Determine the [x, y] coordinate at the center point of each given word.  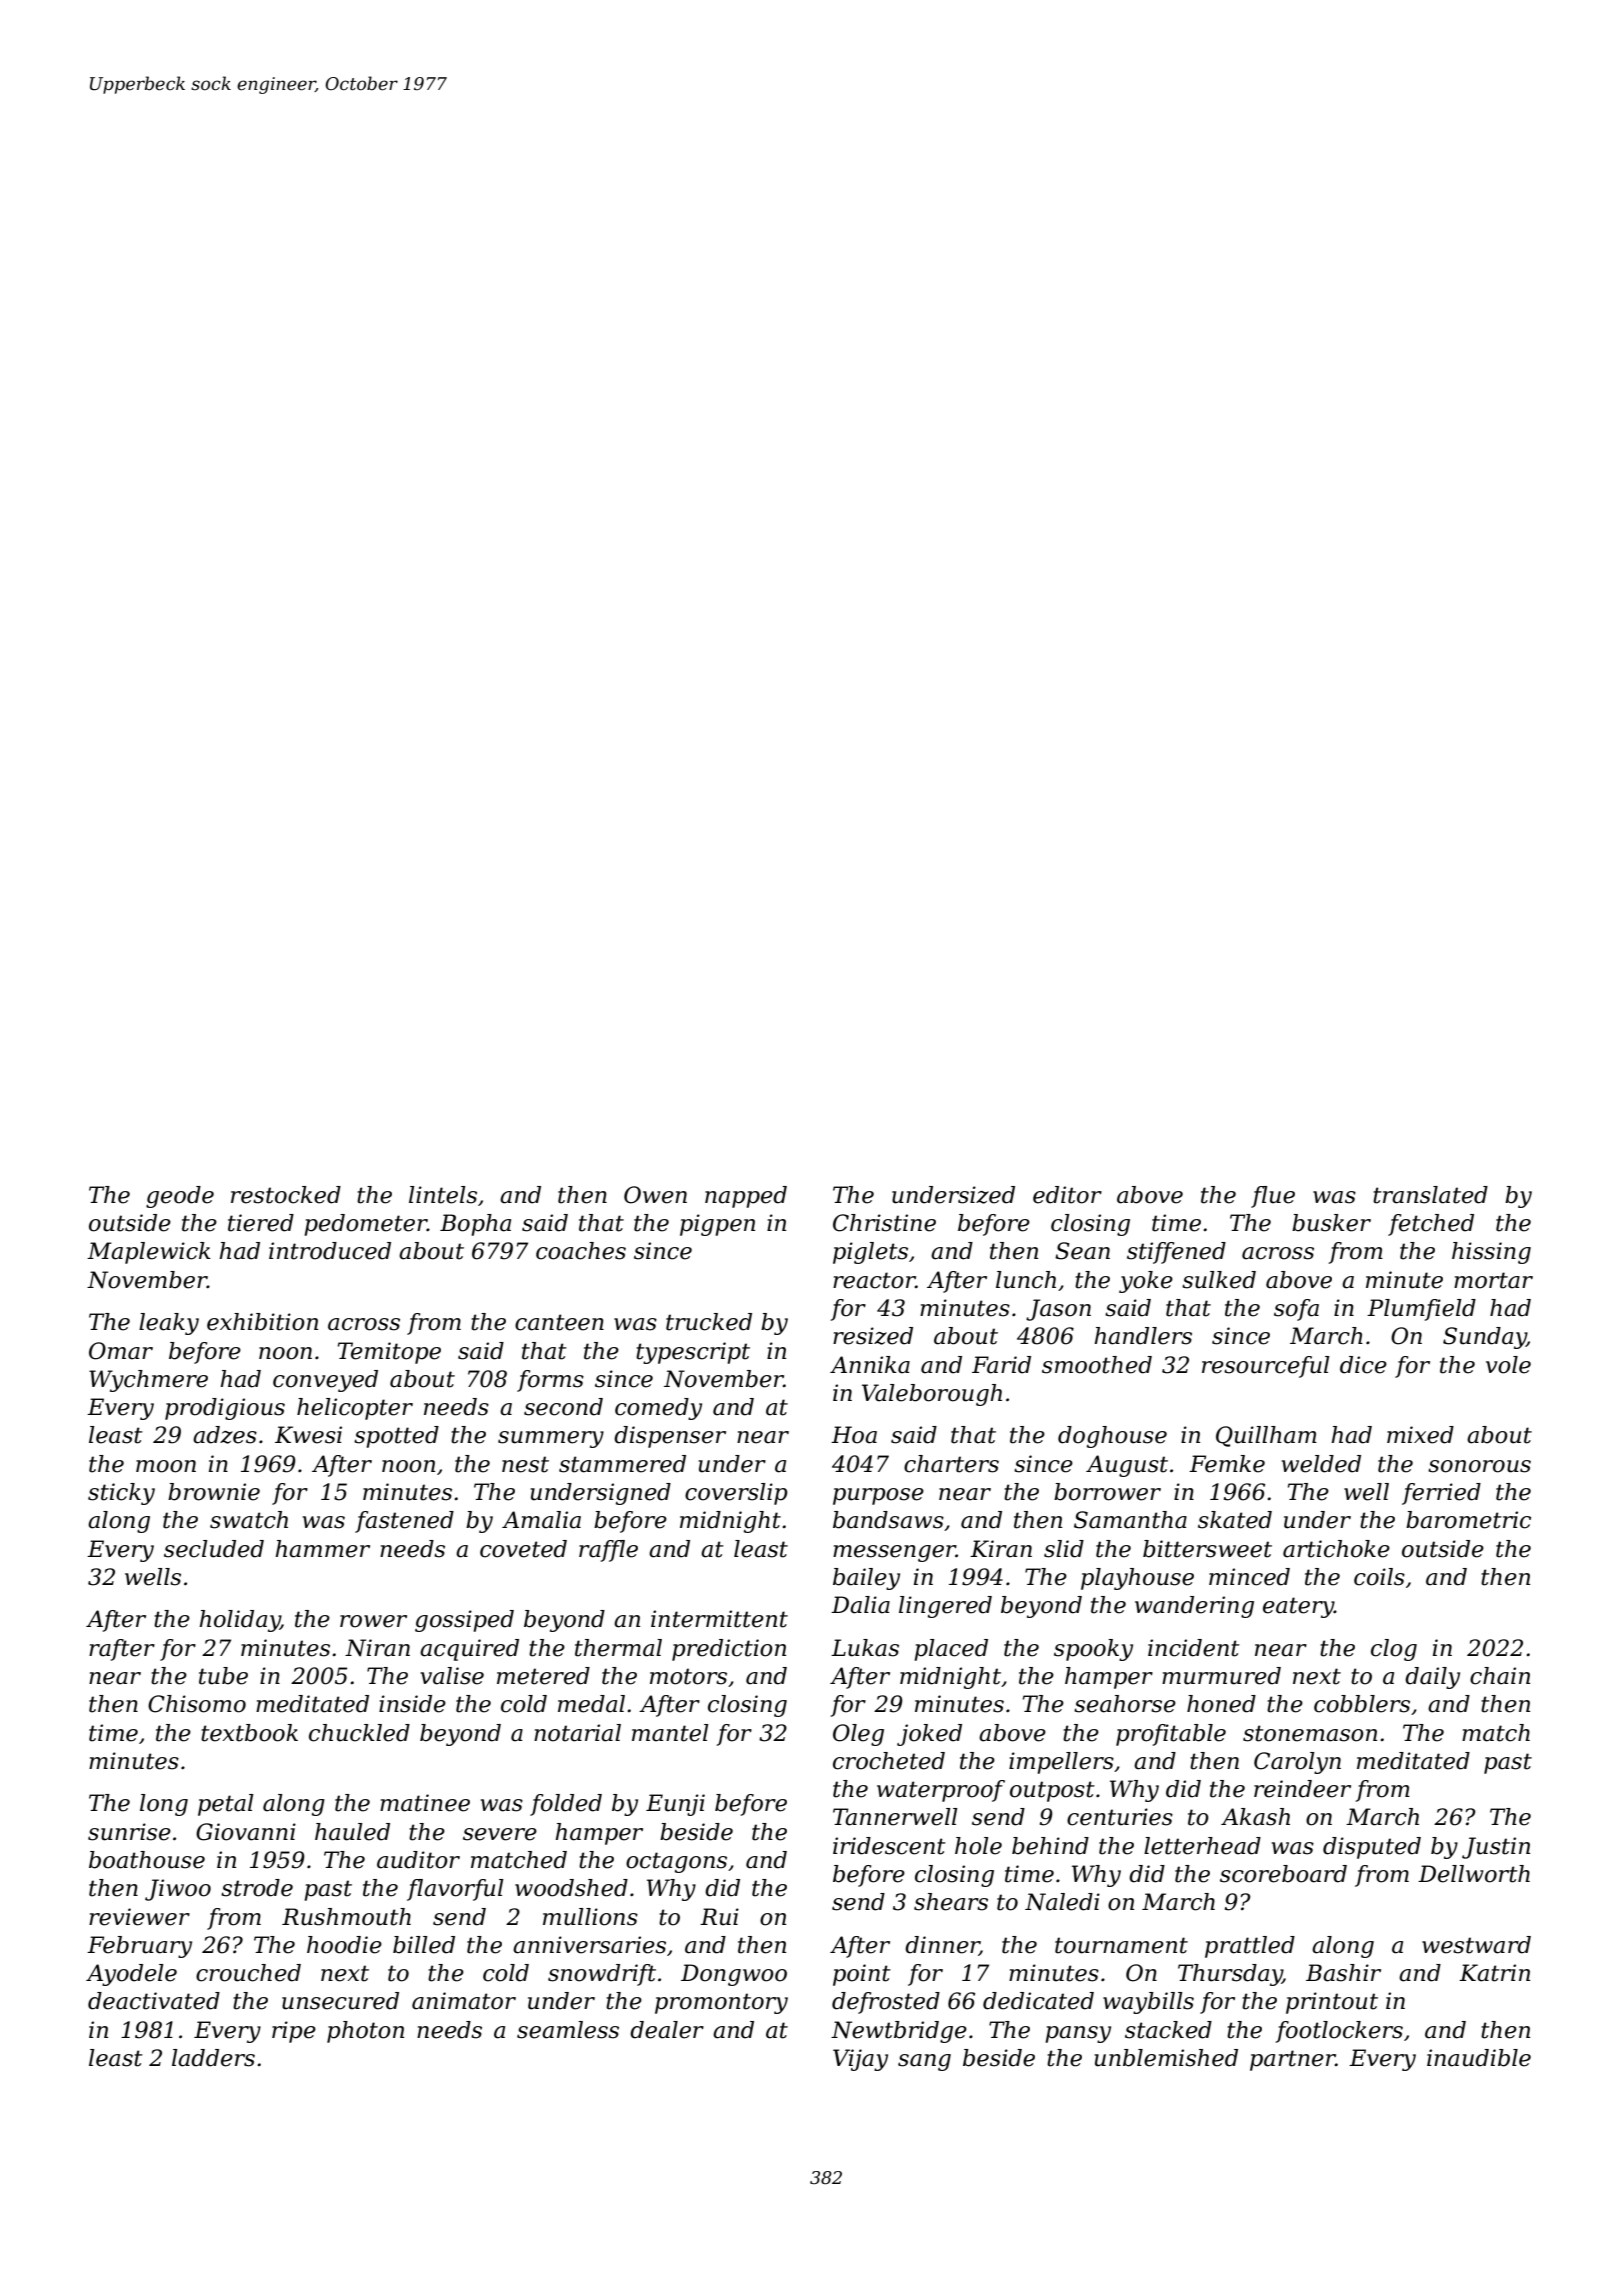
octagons [676, 1862]
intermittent [719, 1619]
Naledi [1062, 1902]
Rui [719, 1917]
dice [1363, 1365]
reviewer [139, 1917]
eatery [1298, 1607]
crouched [248, 1973]
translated [1430, 1195]
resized [873, 1336]
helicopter [355, 1409]
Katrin [1494, 1973]
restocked [286, 1195]
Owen [655, 1195]
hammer [322, 1549]
